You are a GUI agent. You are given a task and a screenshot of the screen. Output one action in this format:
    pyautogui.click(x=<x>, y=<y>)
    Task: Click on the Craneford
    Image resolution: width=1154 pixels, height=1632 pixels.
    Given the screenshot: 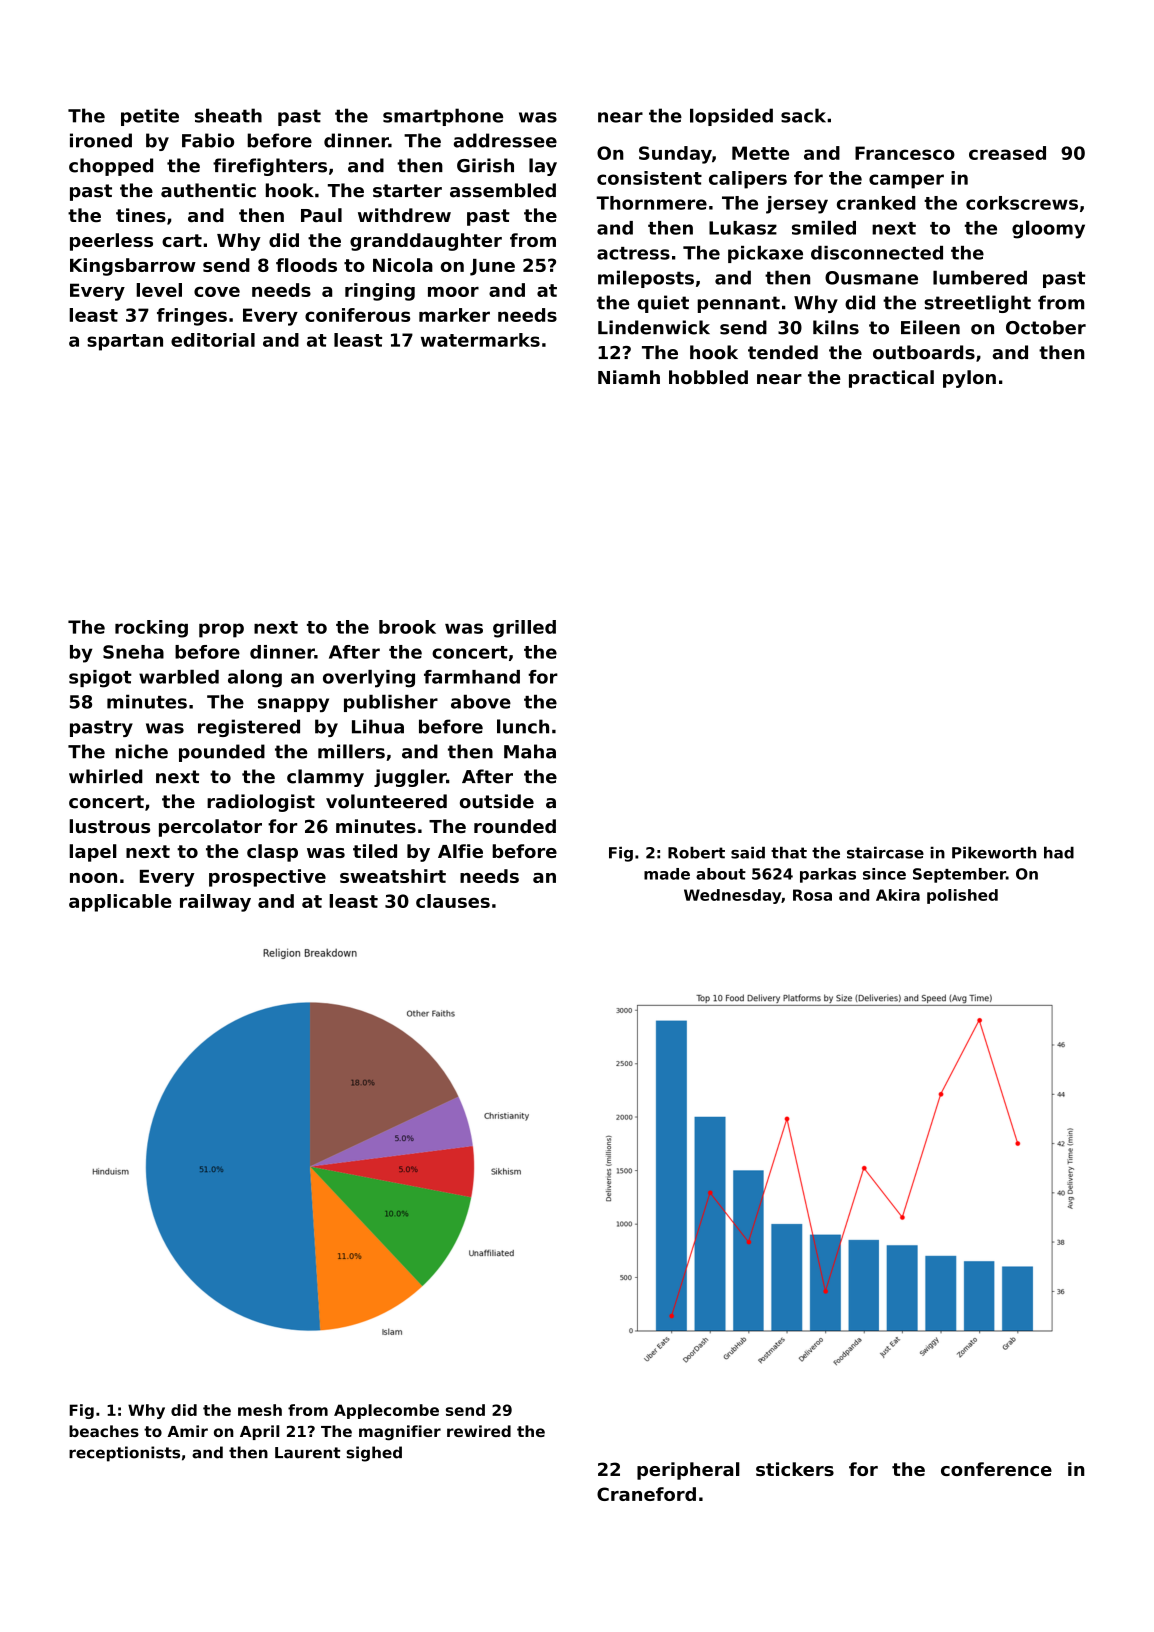 What is the action you would take?
    pyautogui.click(x=646, y=1494)
